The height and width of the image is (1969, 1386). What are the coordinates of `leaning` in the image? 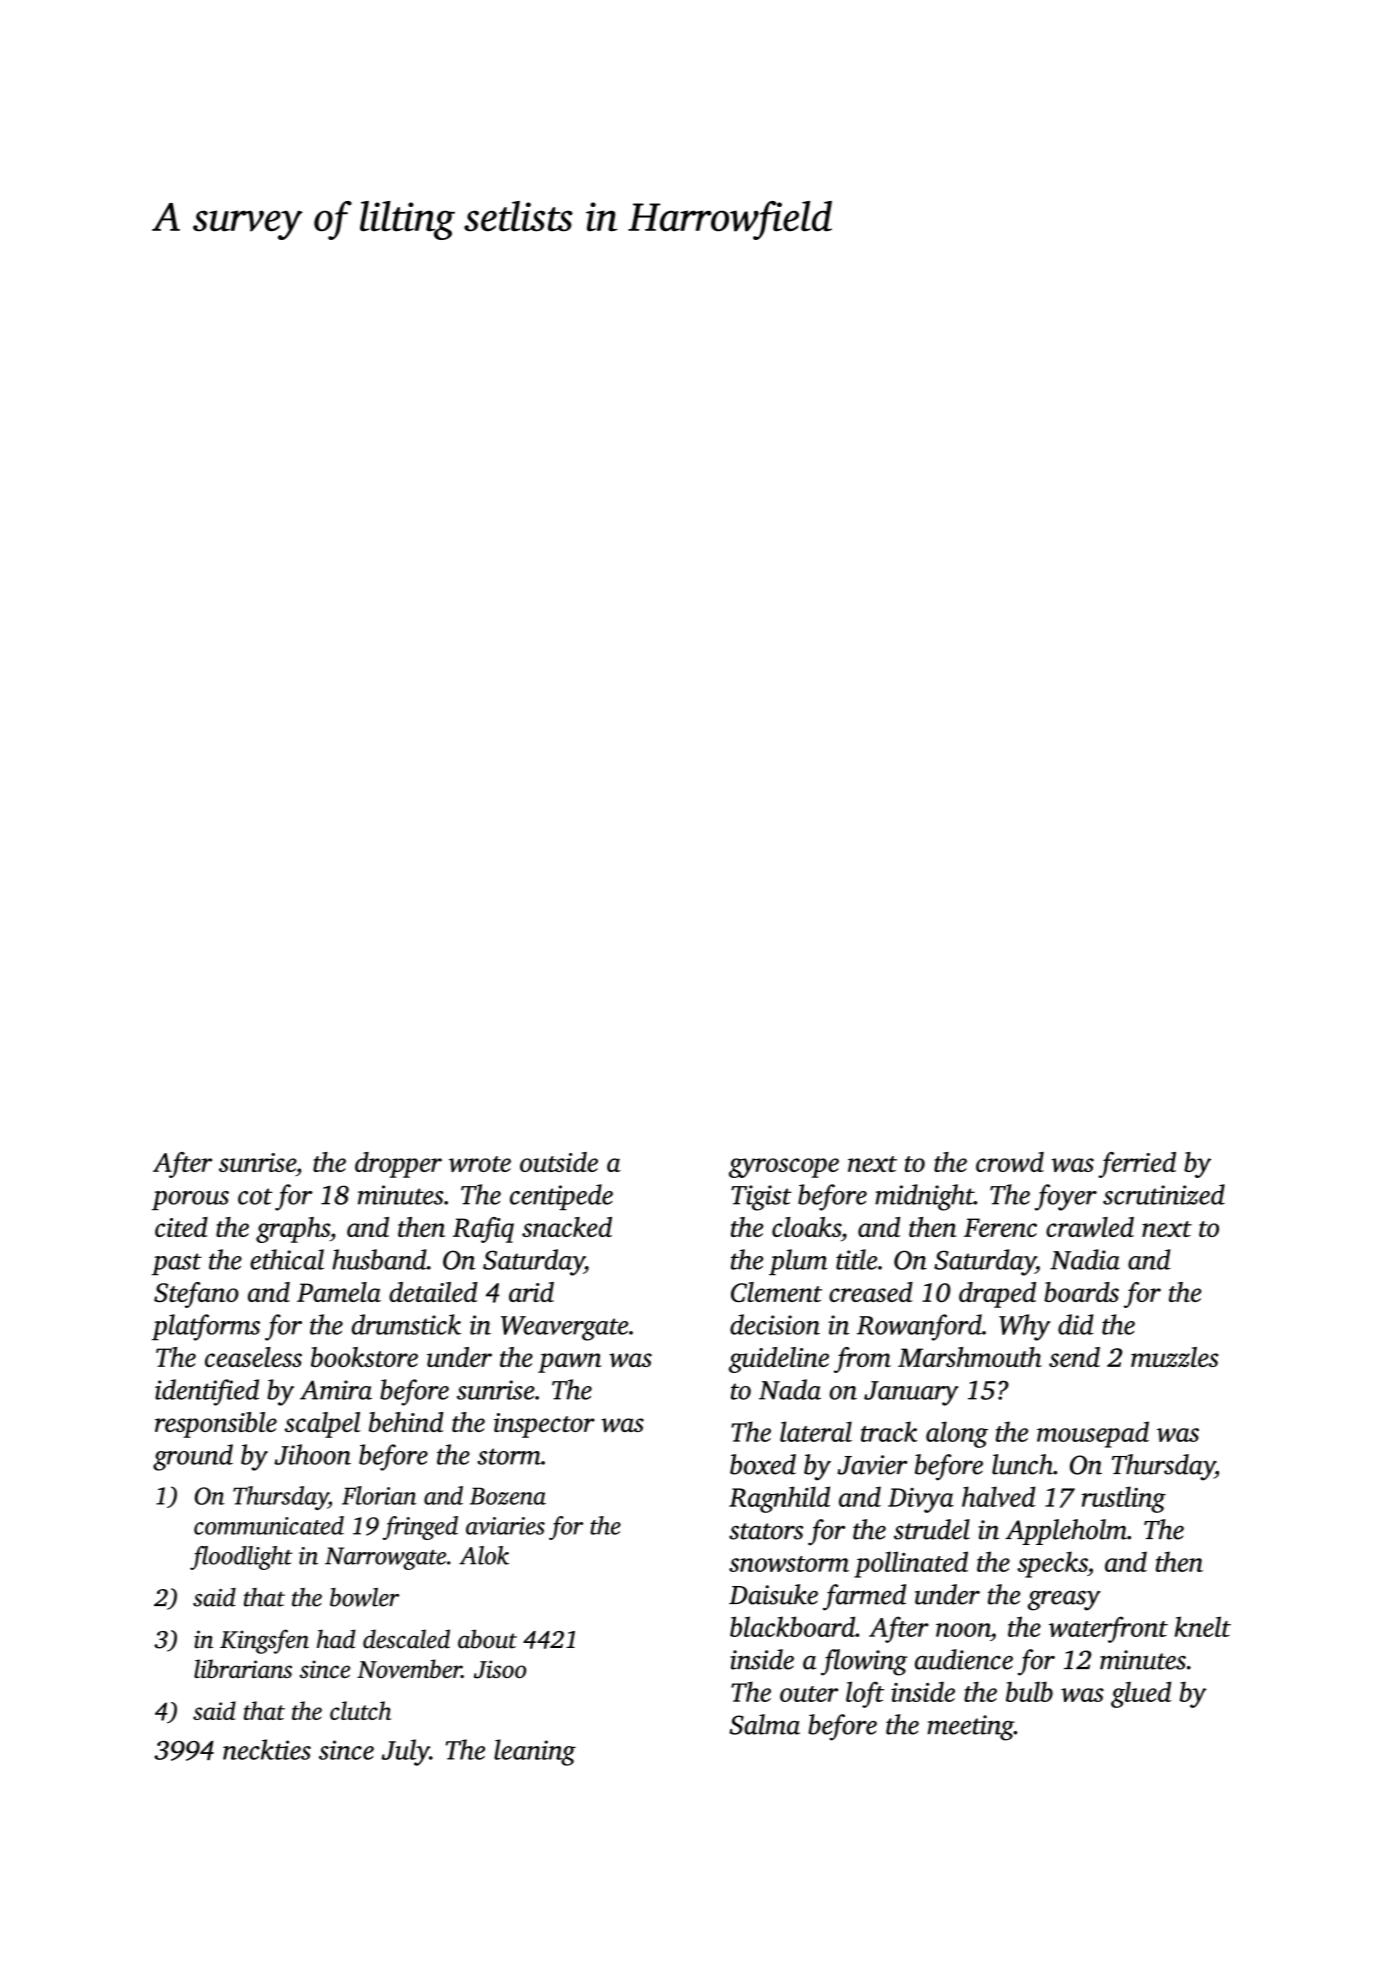 It's located at (535, 1752).
